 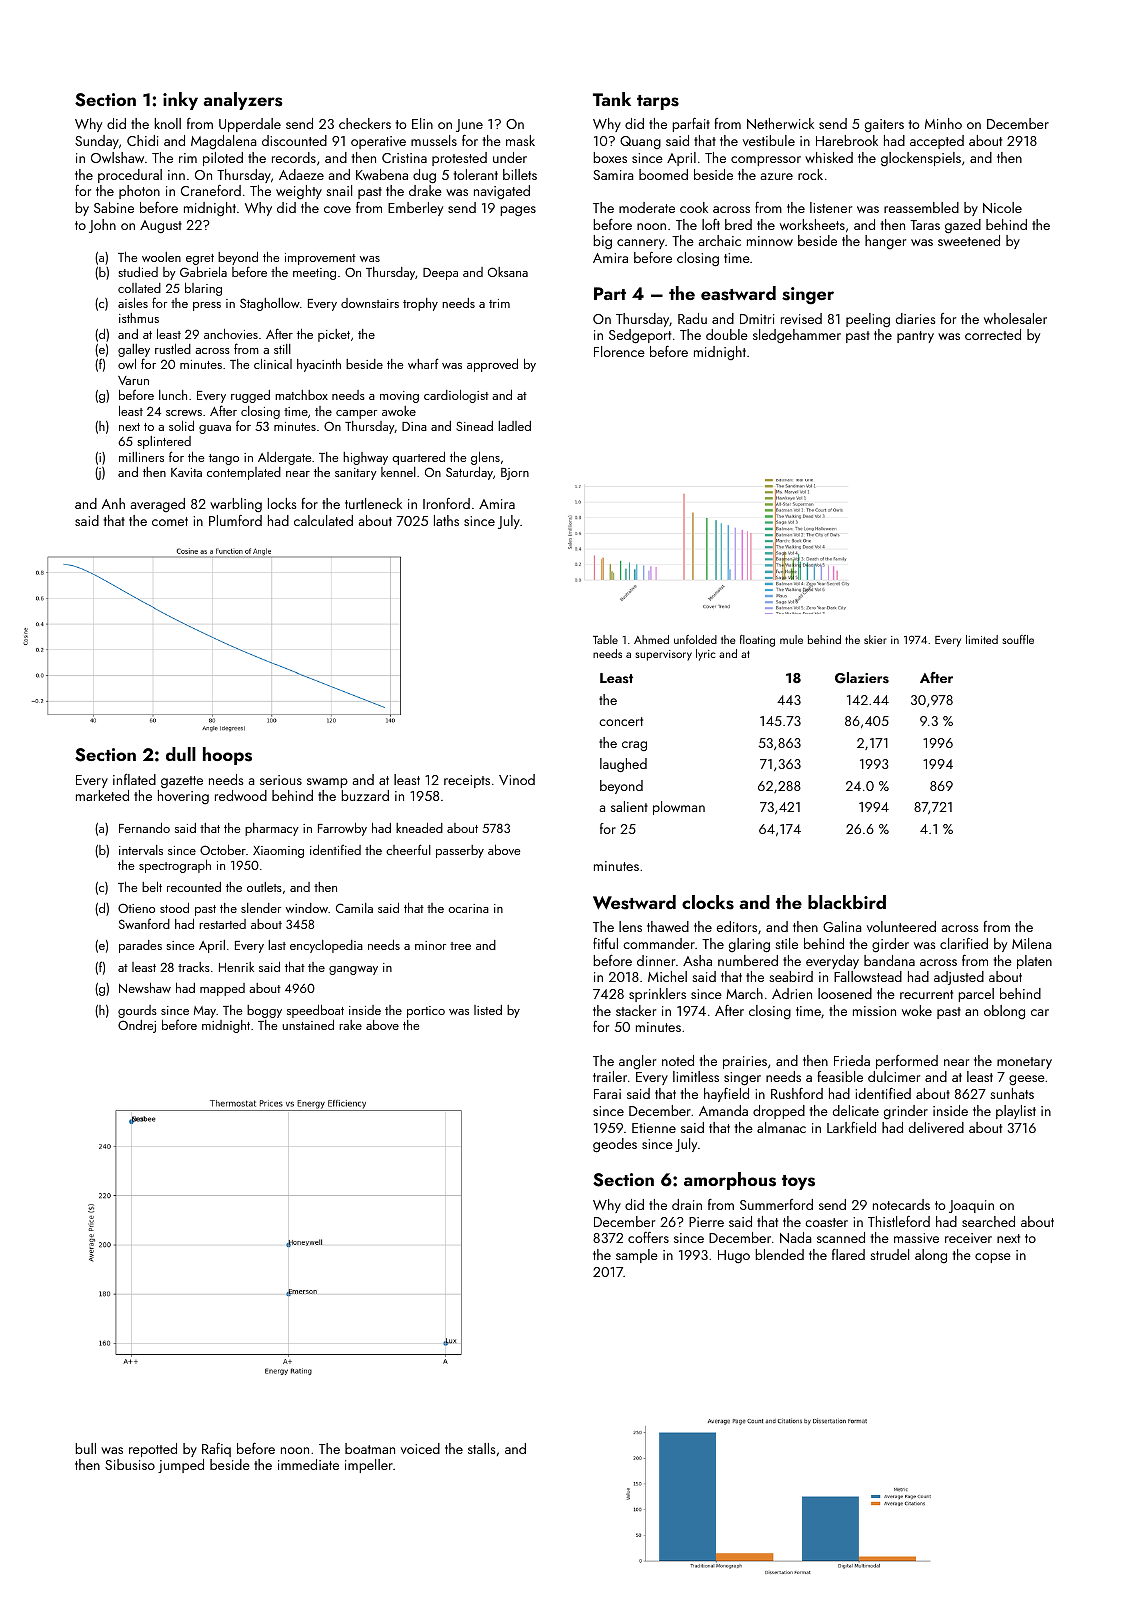 What do you see at coordinates (1015, 318) in the image?
I see `wholesaler` at bounding box center [1015, 318].
